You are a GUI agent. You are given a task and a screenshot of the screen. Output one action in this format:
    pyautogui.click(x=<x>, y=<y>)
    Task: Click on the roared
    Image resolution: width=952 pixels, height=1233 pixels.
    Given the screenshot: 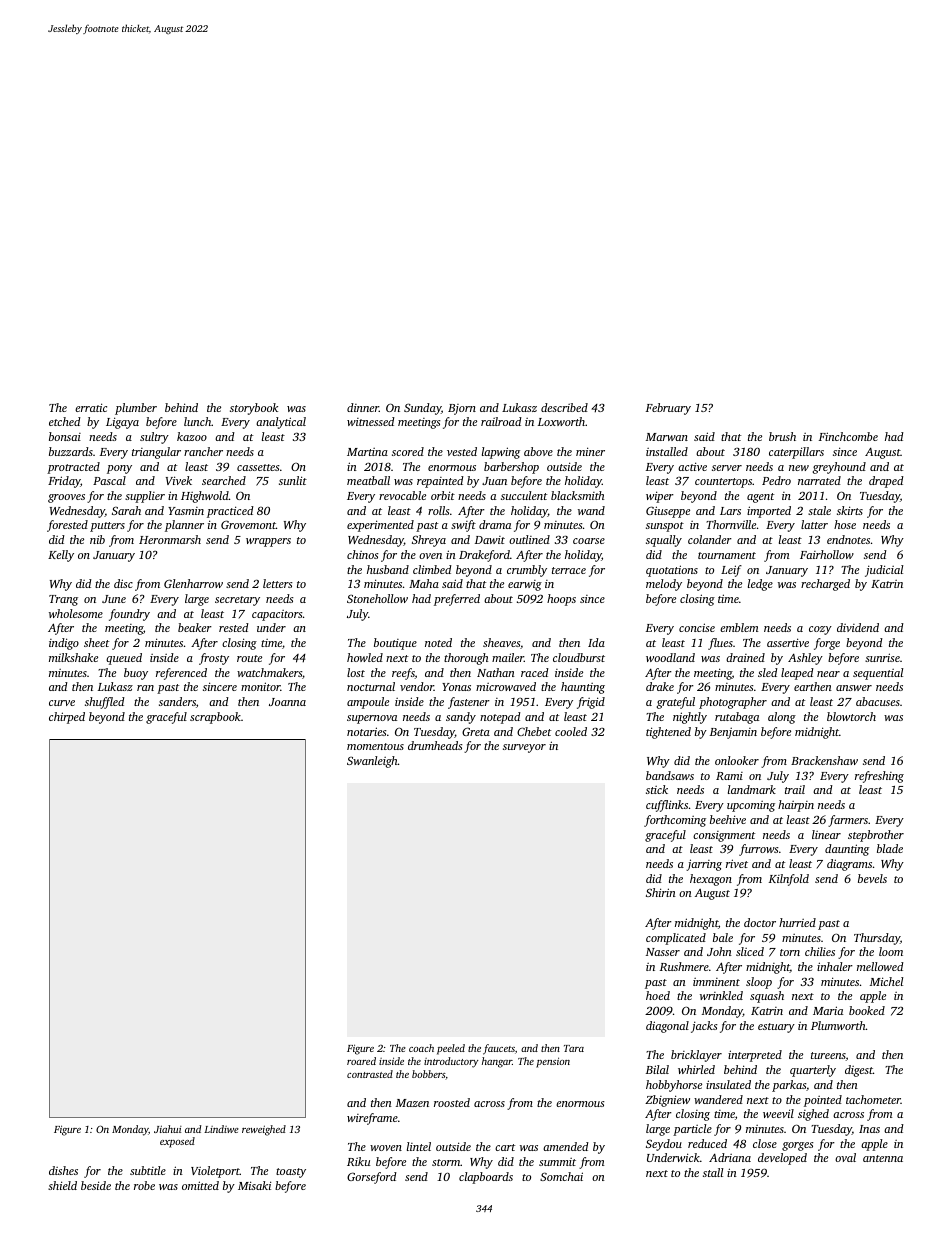 What is the action you would take?
    pyautogui.click(x=361, y=1061)
